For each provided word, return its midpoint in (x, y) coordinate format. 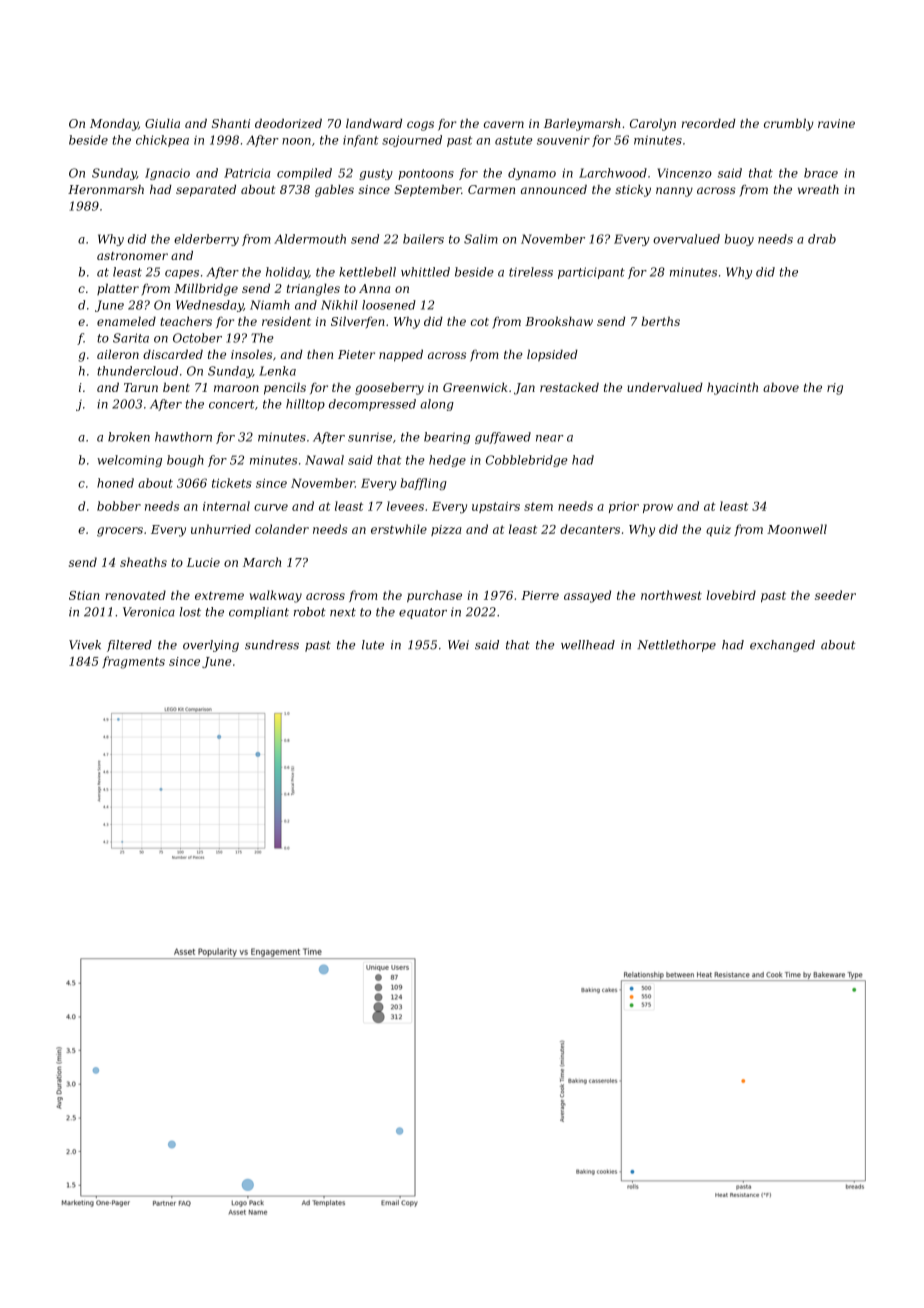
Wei (458, 645)
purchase (434, 596)
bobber (119, 506)
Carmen (491, 189)
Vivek (85, 645)
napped (401, 355)
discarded (173, 354)
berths (660, 321)
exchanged (782, 646)
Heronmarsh (106, 189)
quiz (718, 531)
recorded (709, 123)
